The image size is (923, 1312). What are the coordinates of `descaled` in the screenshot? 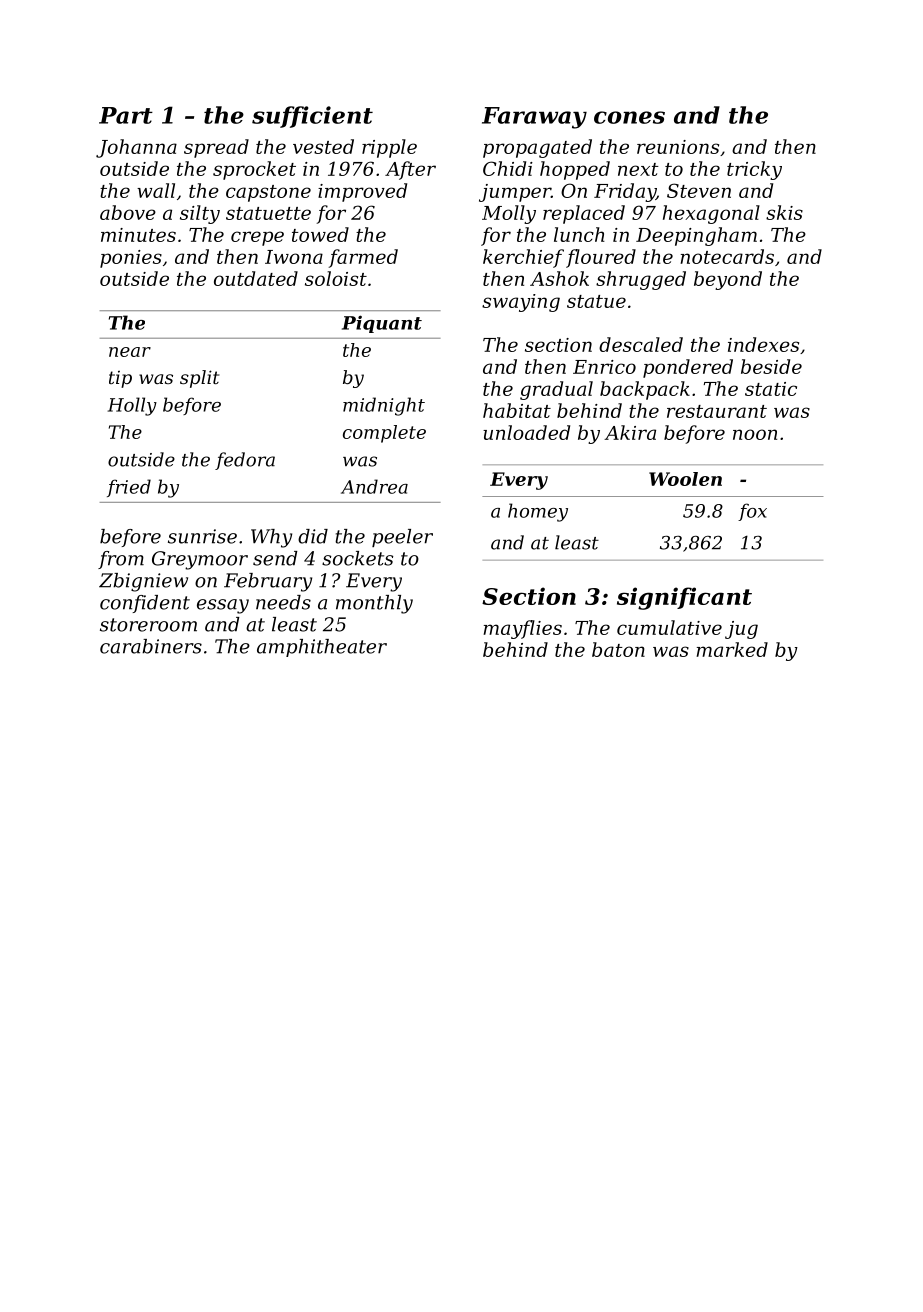 It's located at (641, 344).
